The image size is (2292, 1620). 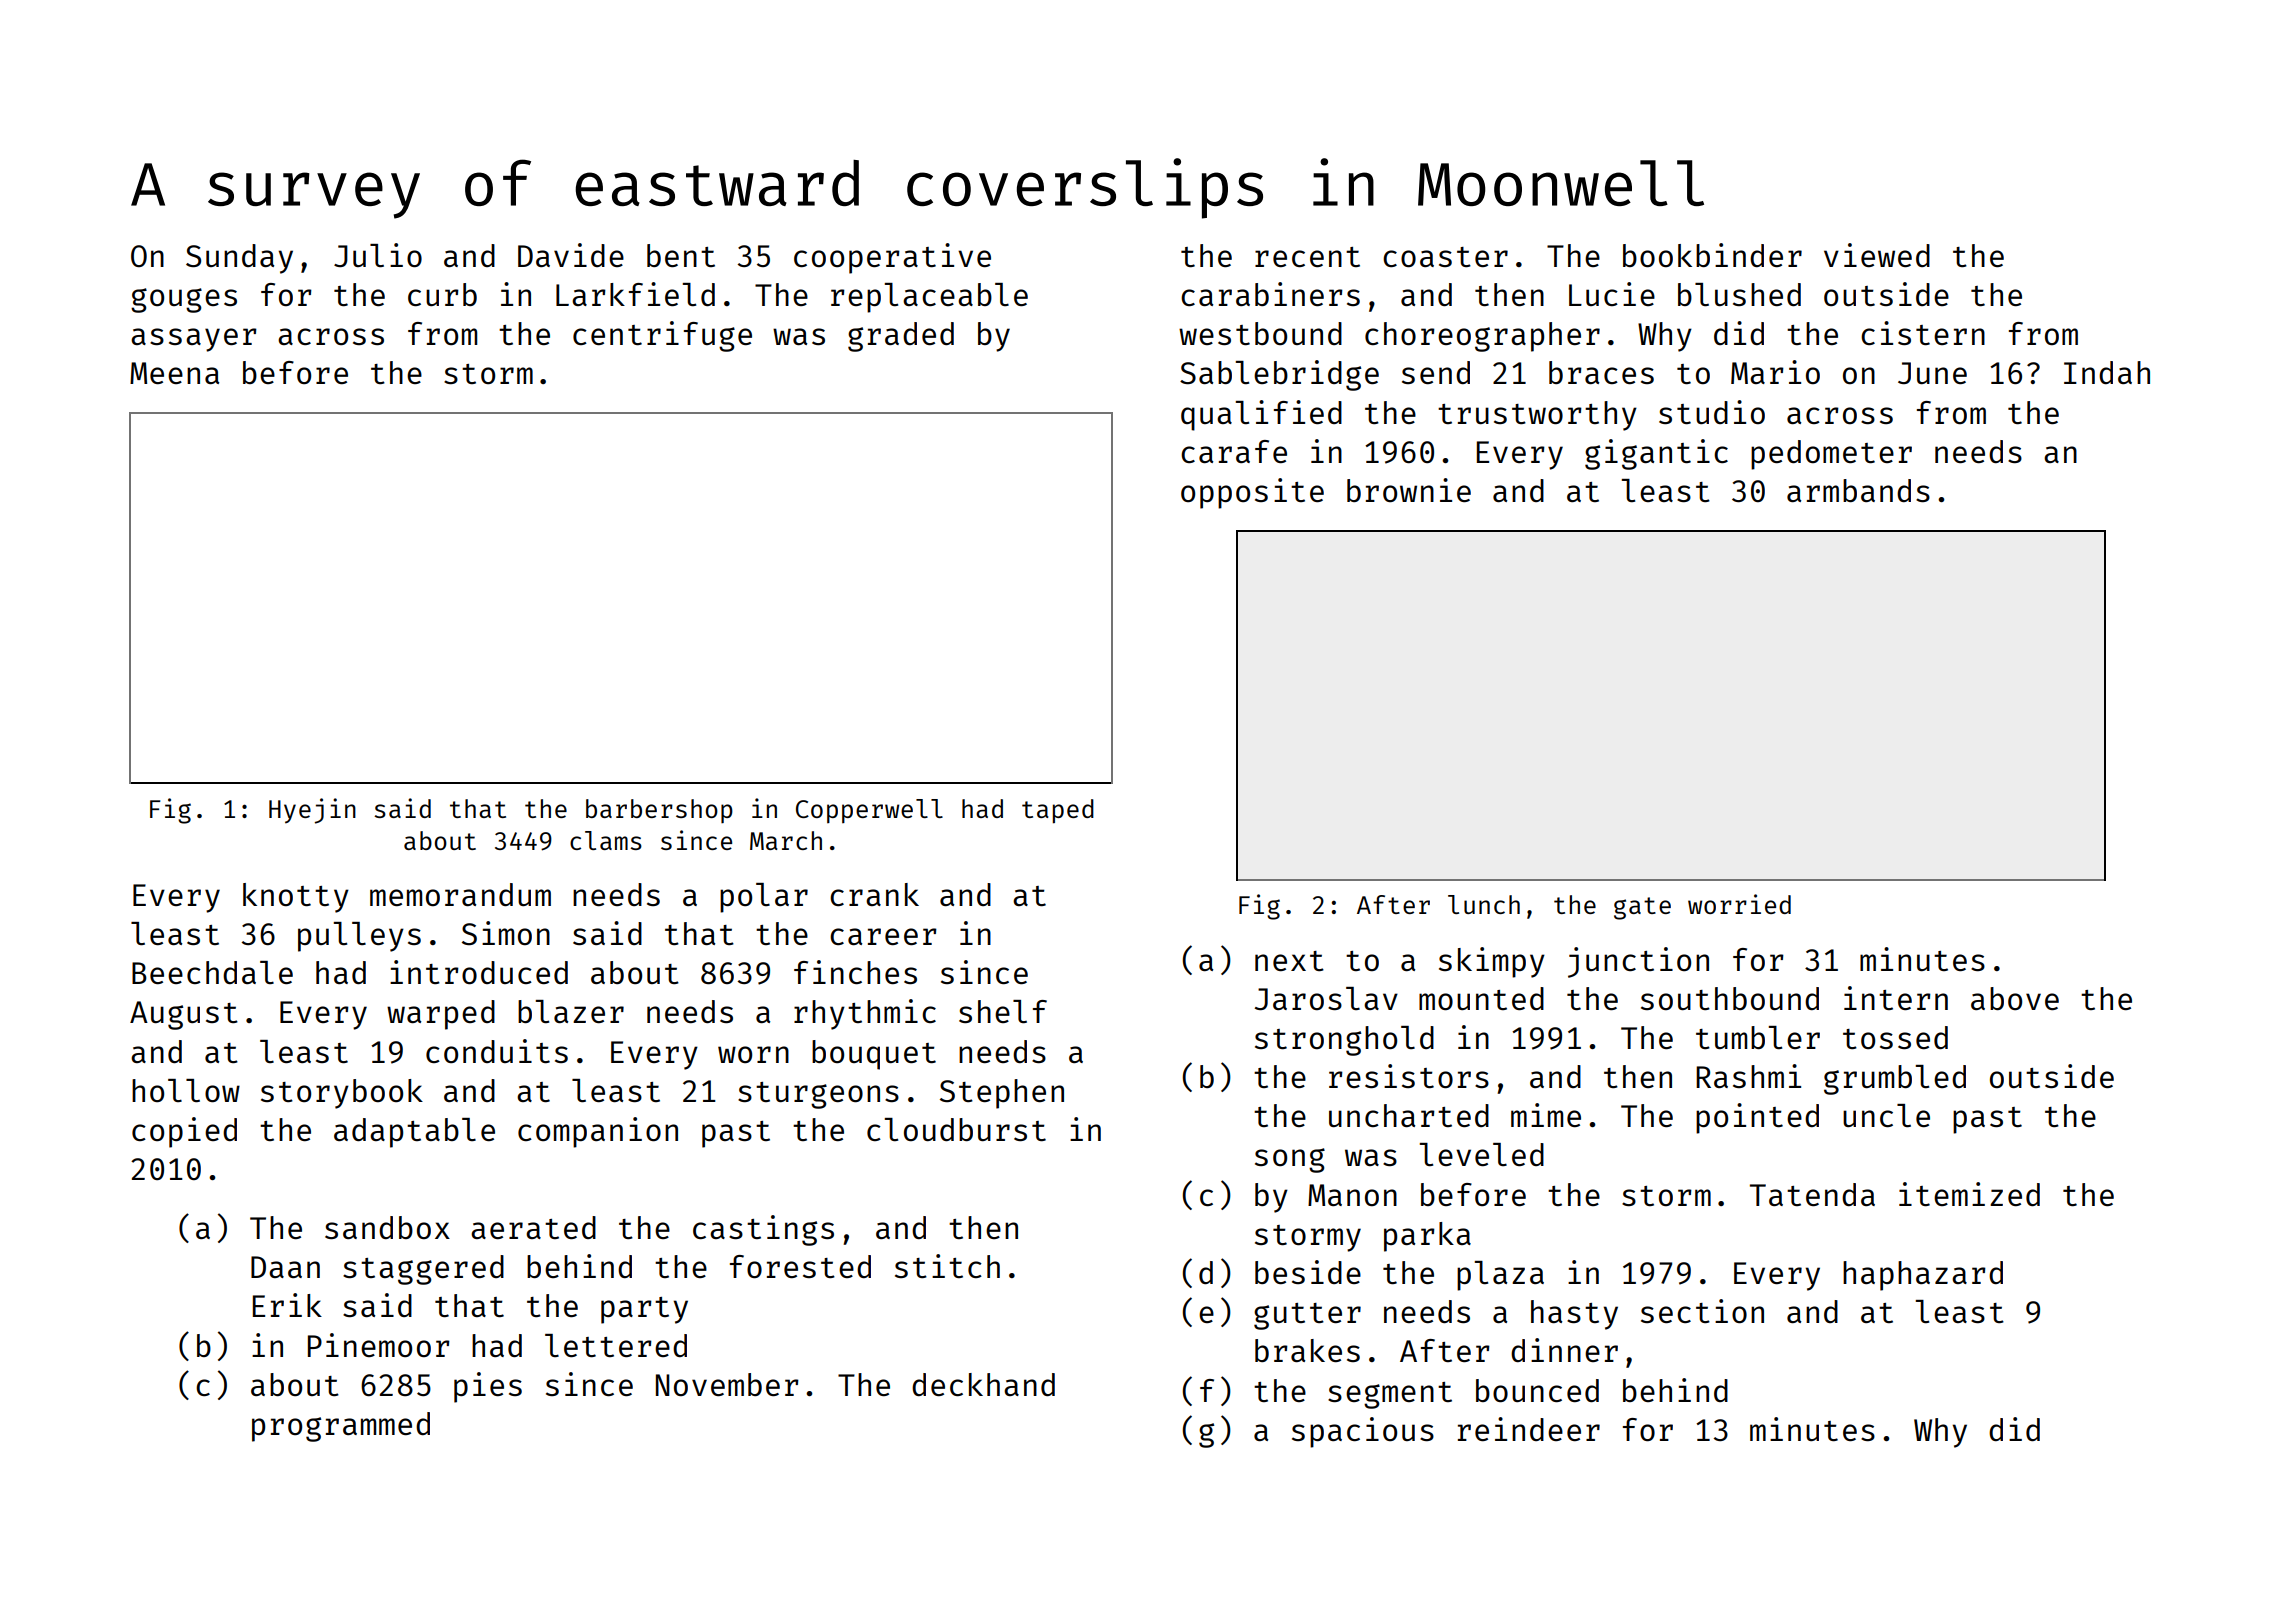 What do you see at coordinates (1445, 257) in the image?
I see `coaster` at bounding box center [1445, 257].
